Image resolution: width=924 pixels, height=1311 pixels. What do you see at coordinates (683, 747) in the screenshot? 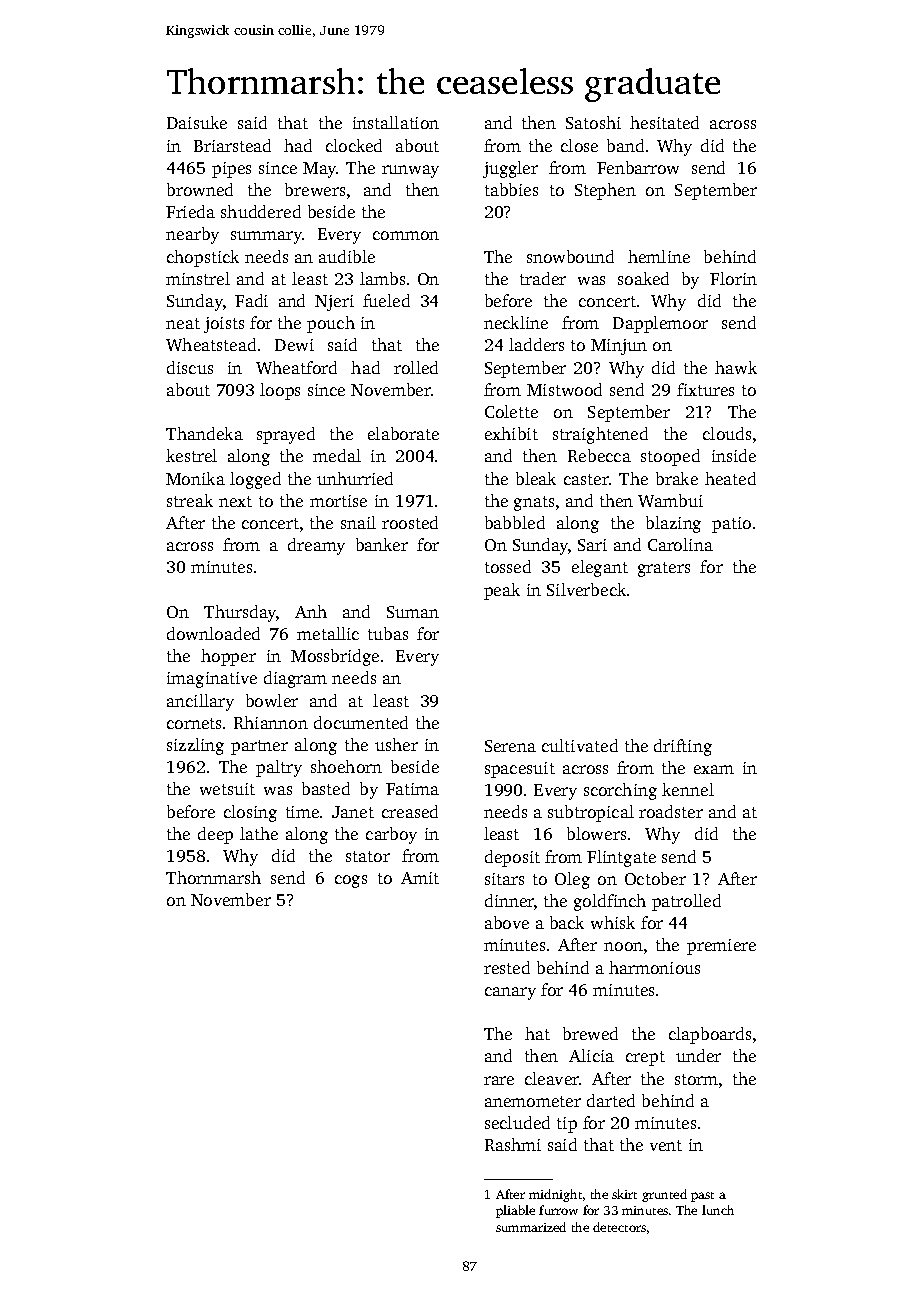
I see `drifting` at bounding box center [683, 747].
